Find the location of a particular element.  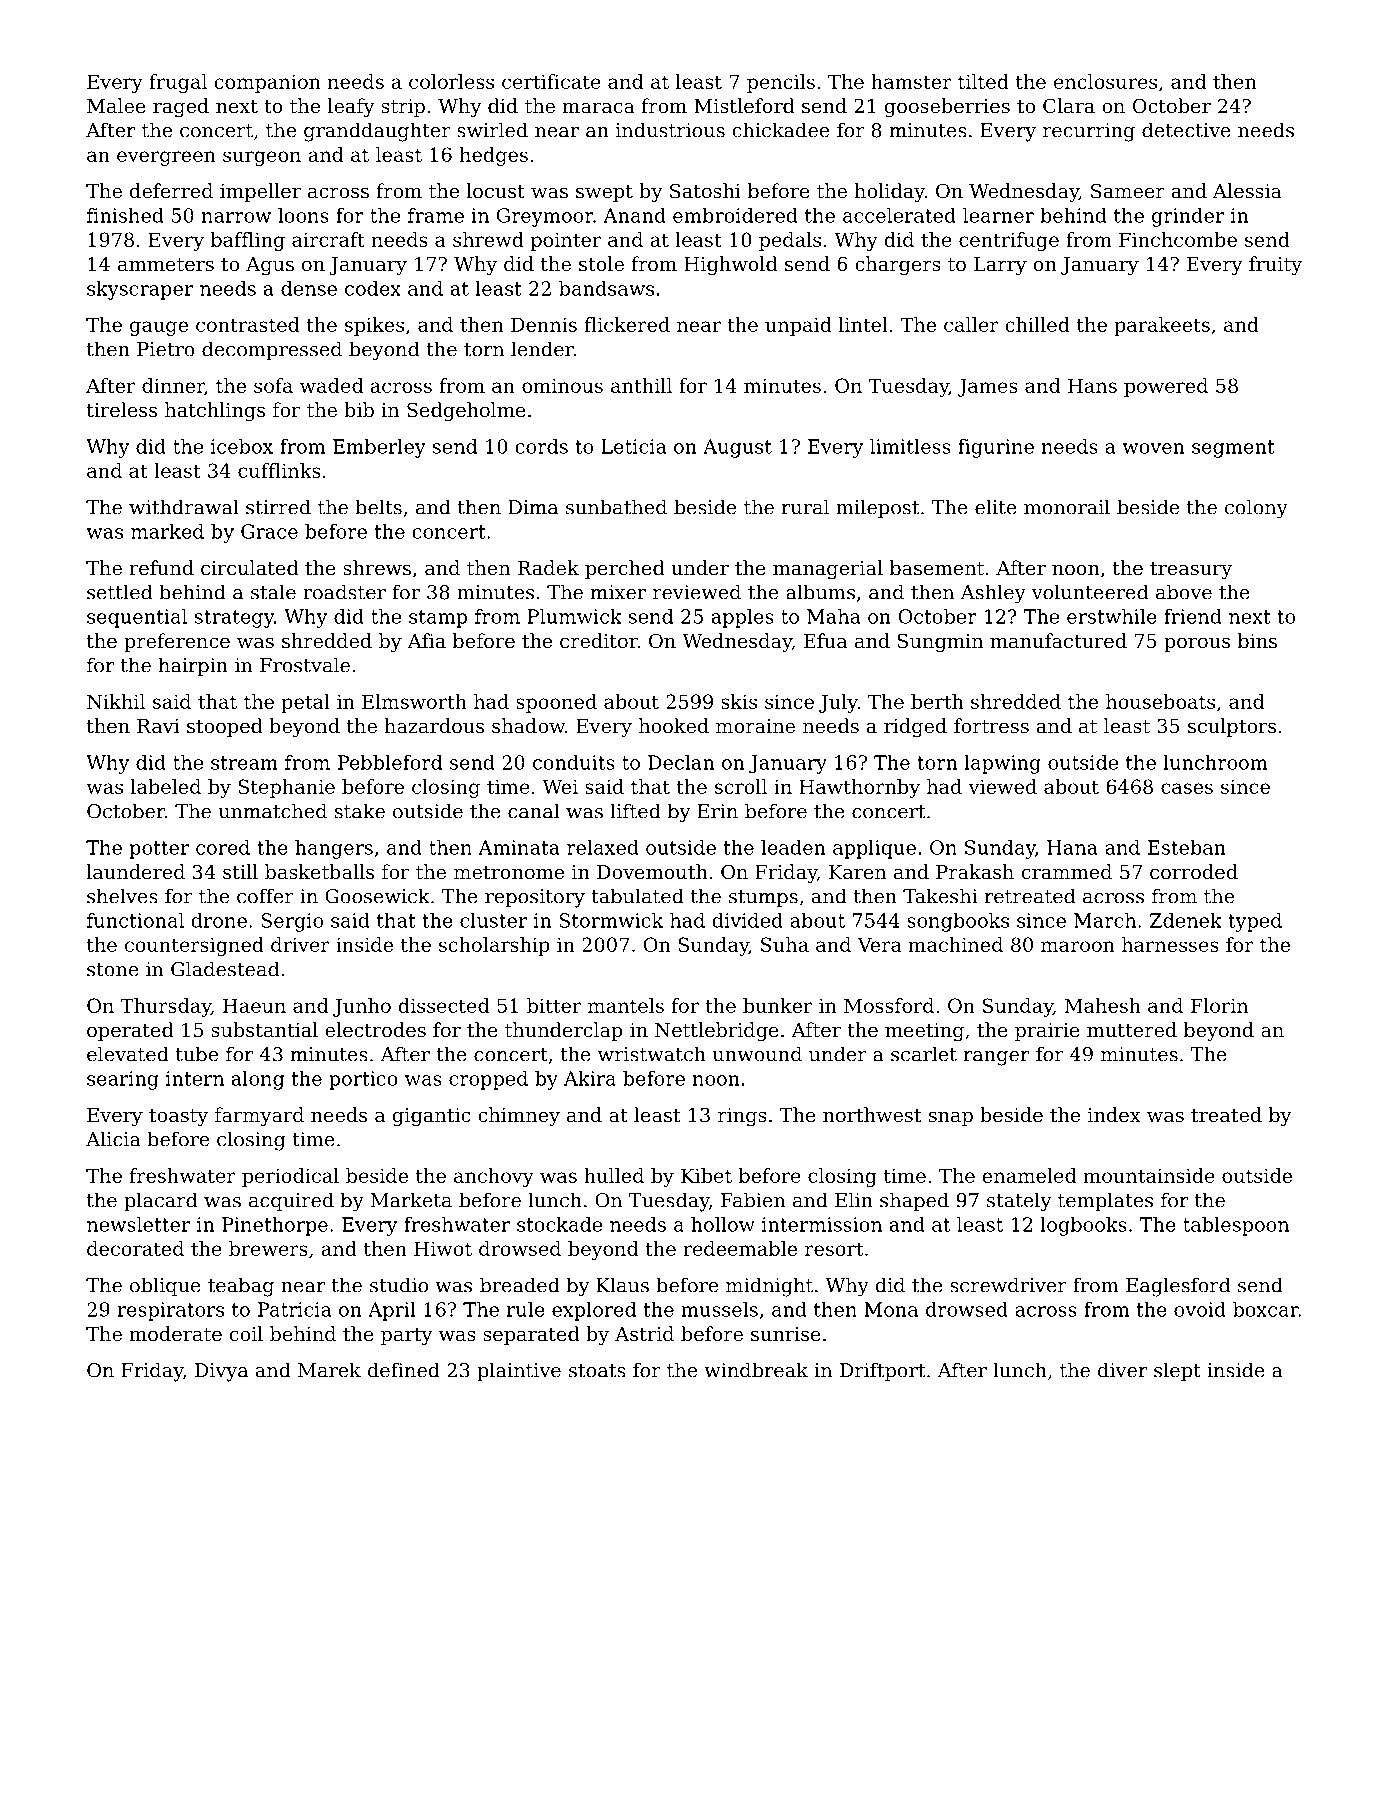

along is located at coordinates (258, 1080).
